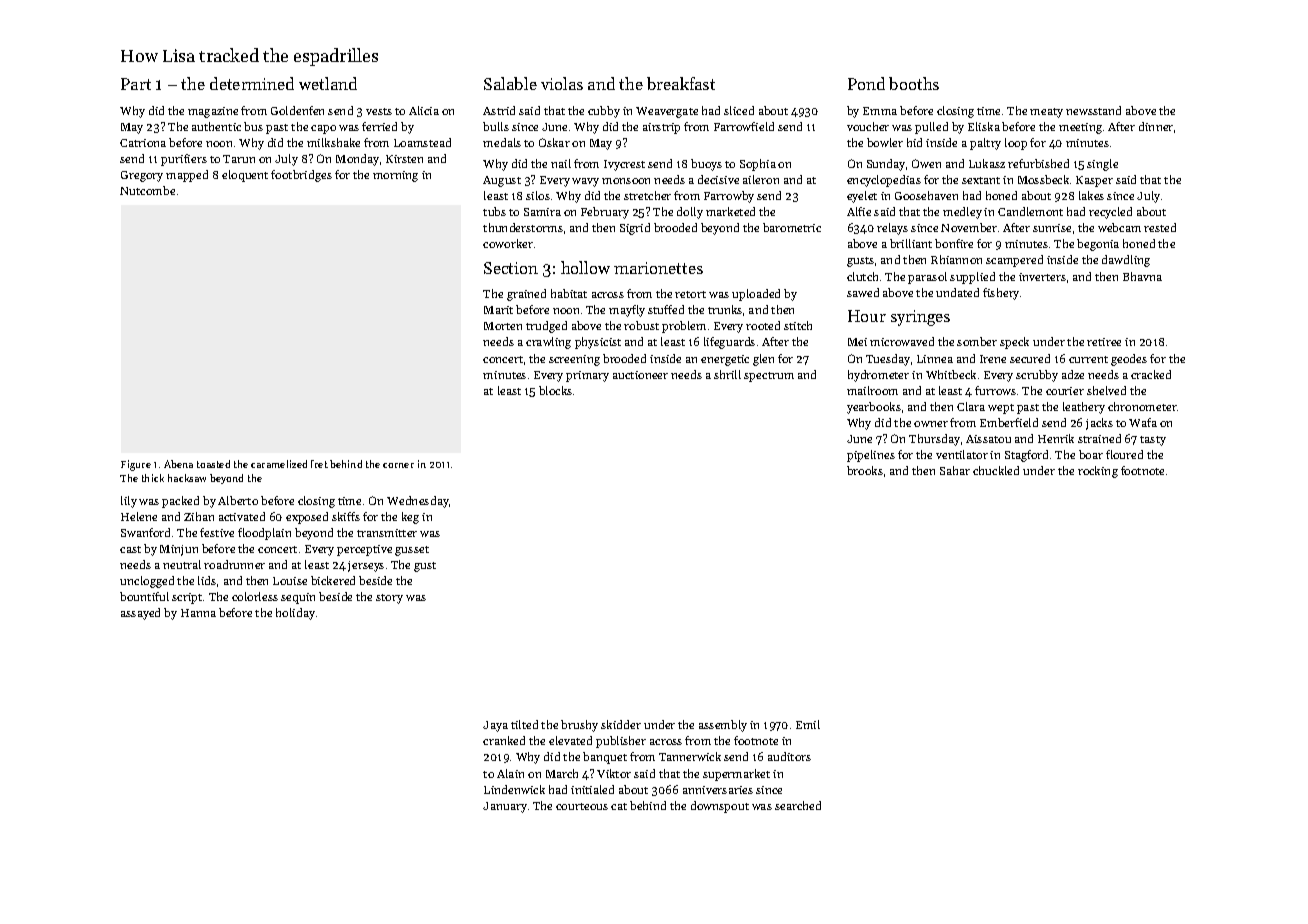 The width and height of the screenshot is (1308, 924). I want to click on brooks, so click(865, 470).
